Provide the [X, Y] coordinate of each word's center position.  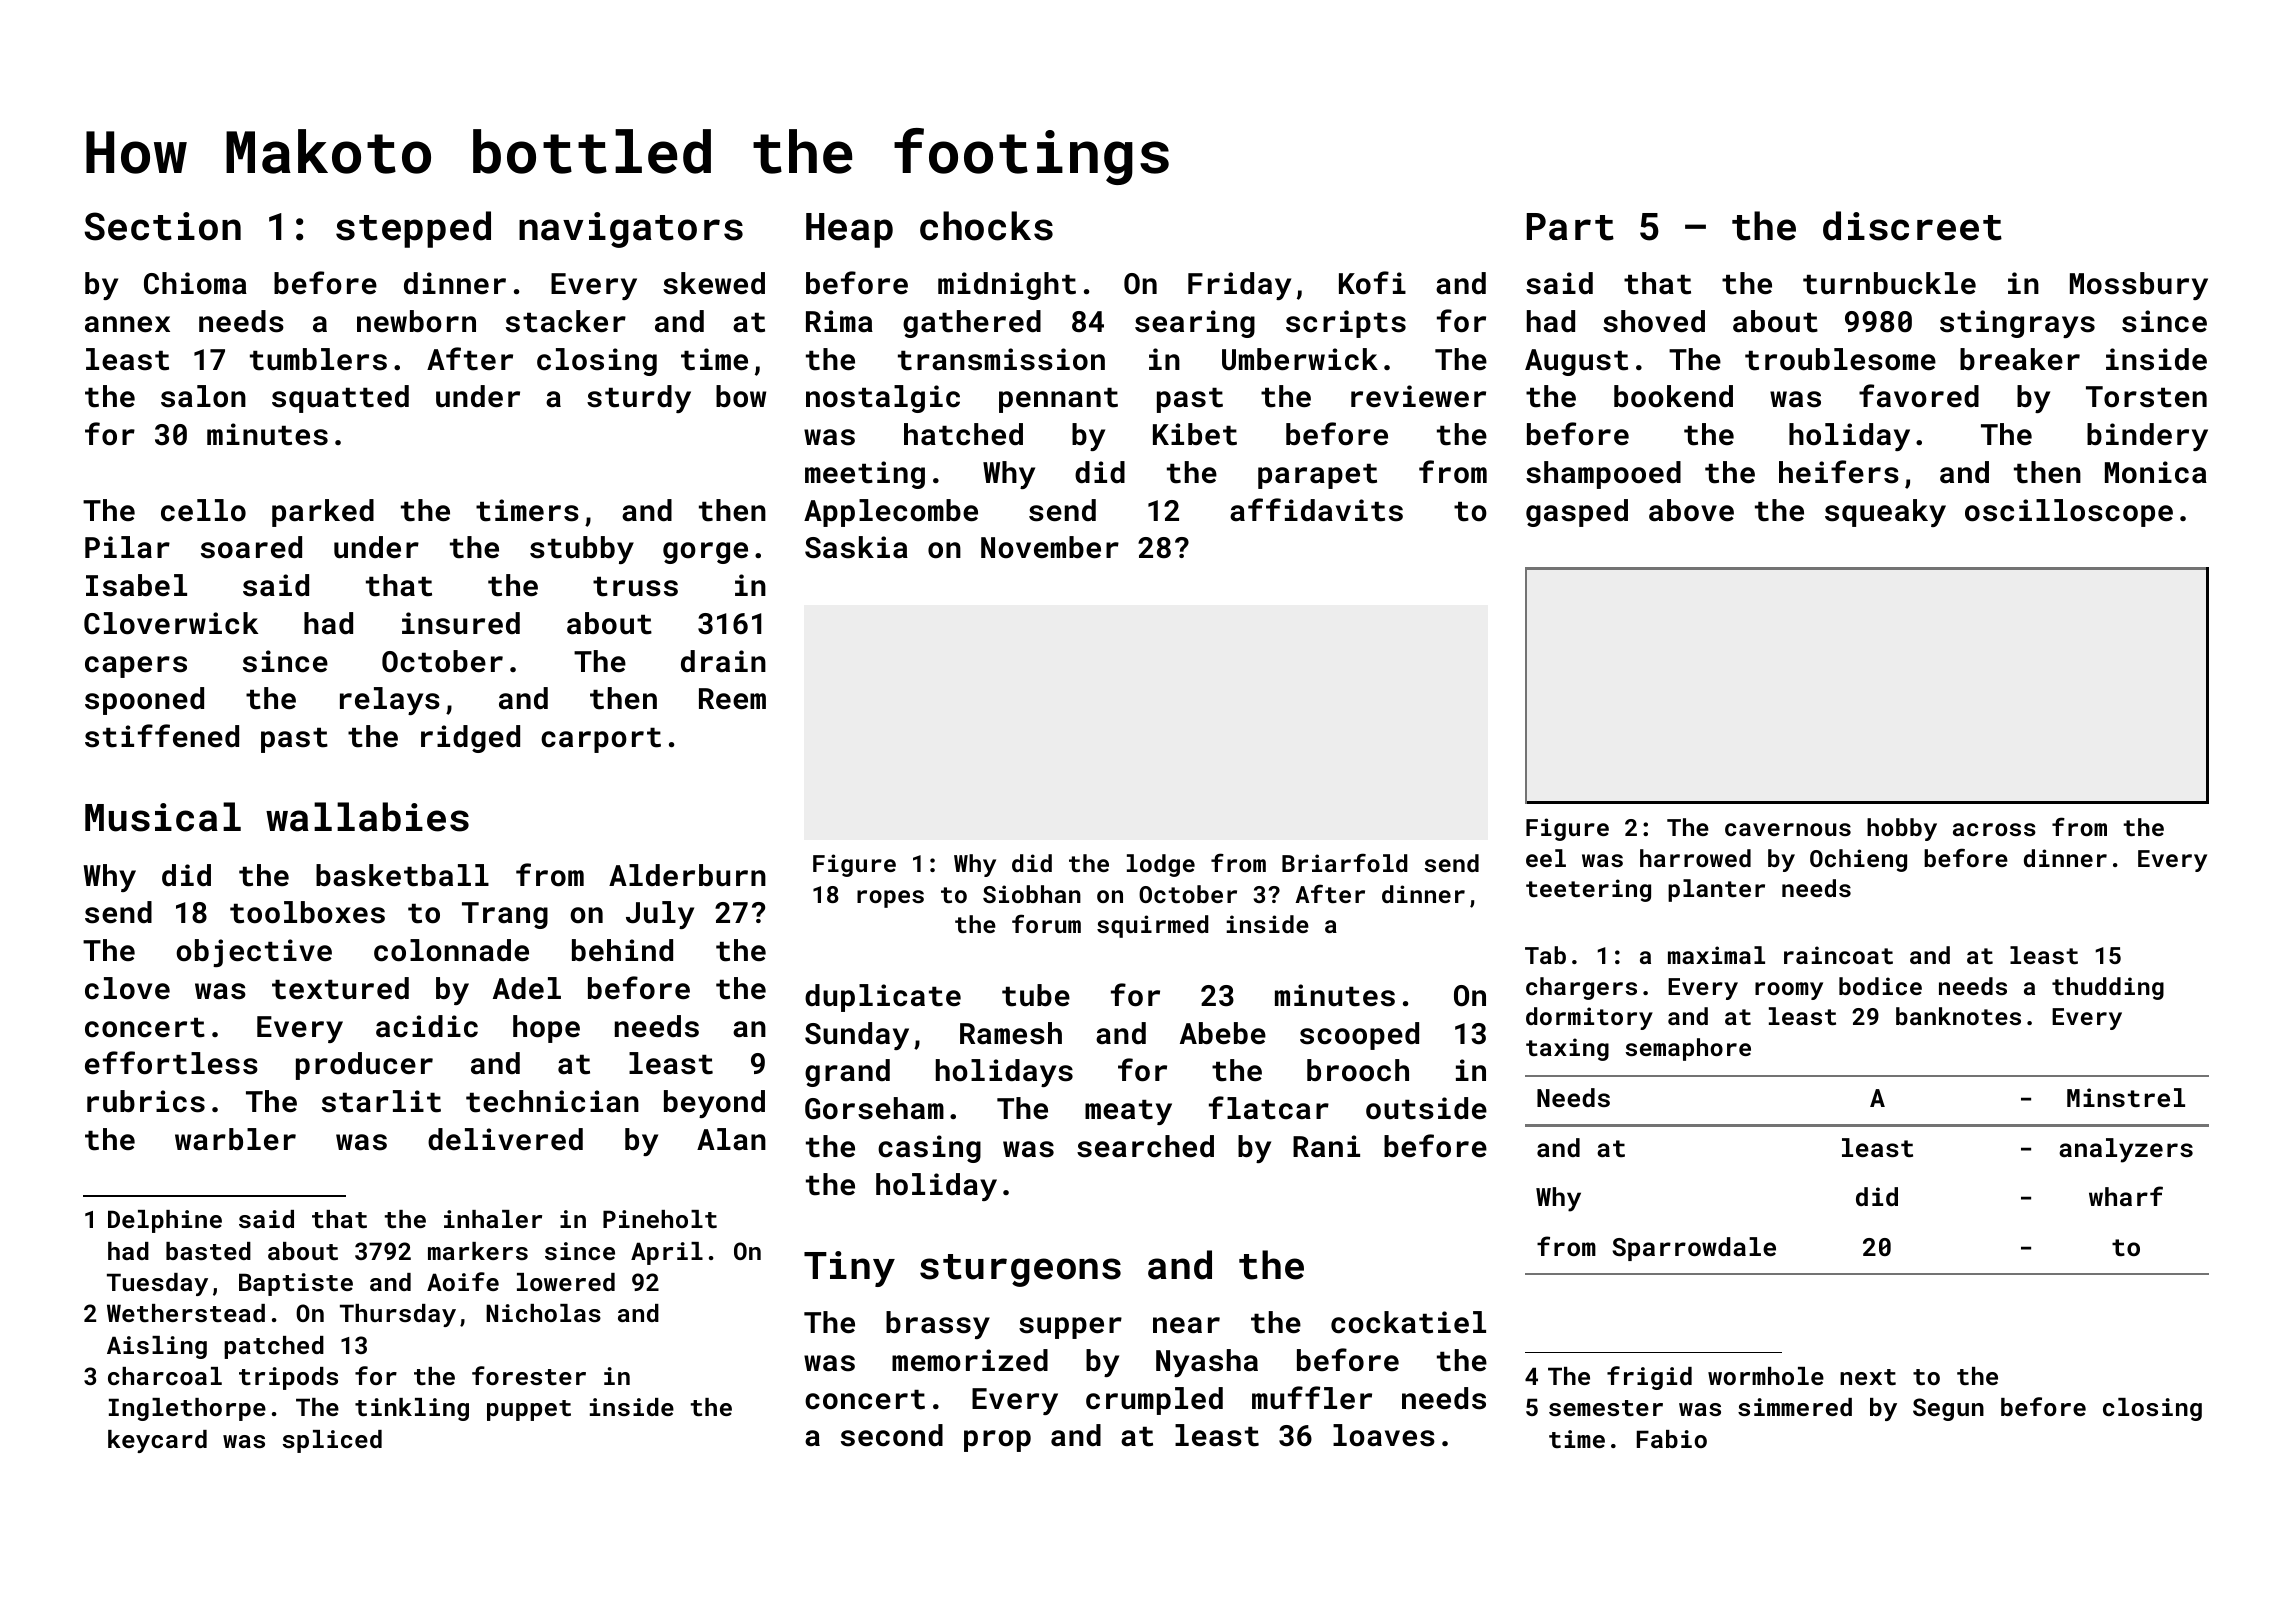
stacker [566, 321]
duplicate [883, 998]
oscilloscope [2069, 513]
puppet [529, 1410]
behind [622, 950]
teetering [1588, 890]
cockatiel [1408, 1322]
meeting [865, 475]
